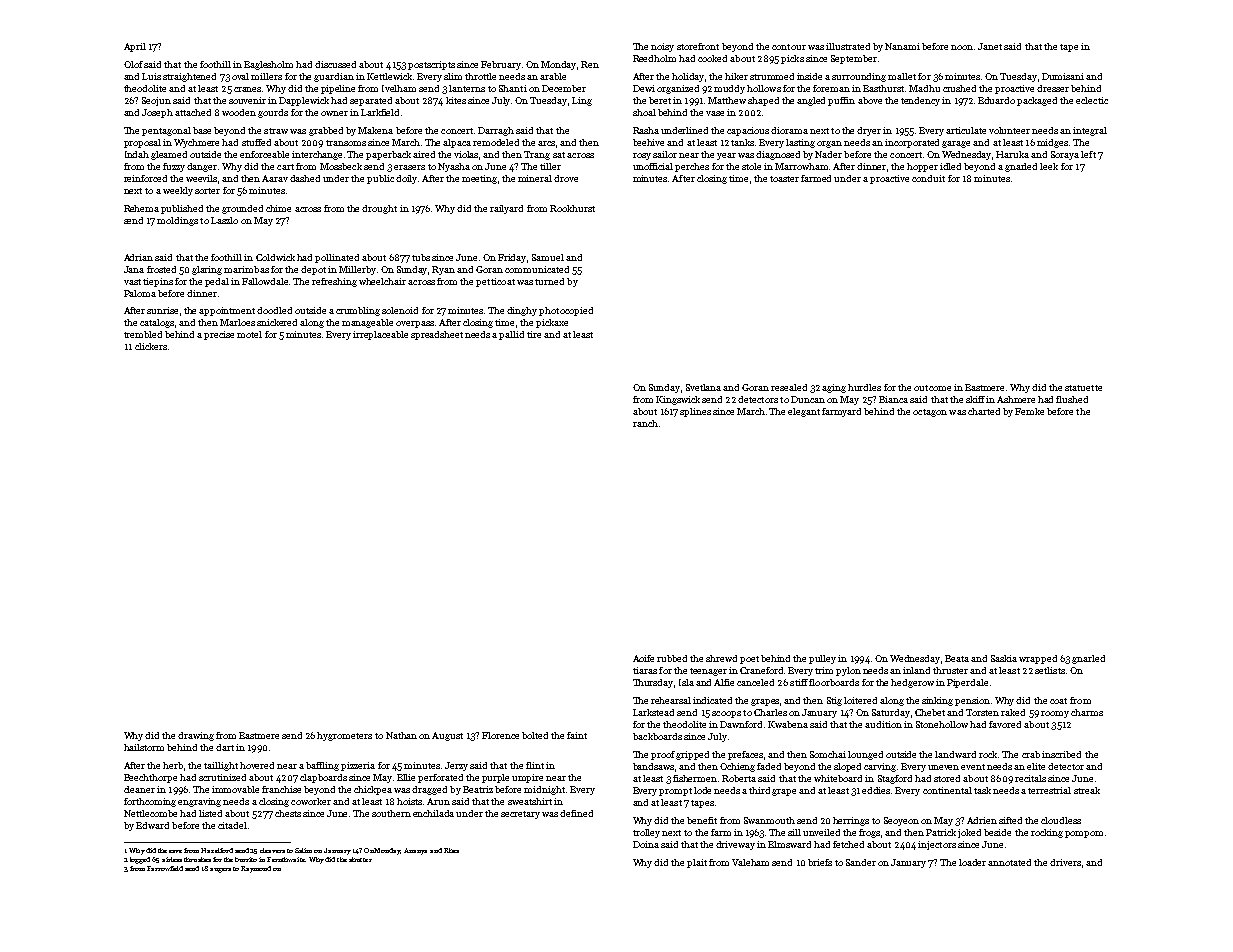  I want to click on Janet, so click(990, 46).
